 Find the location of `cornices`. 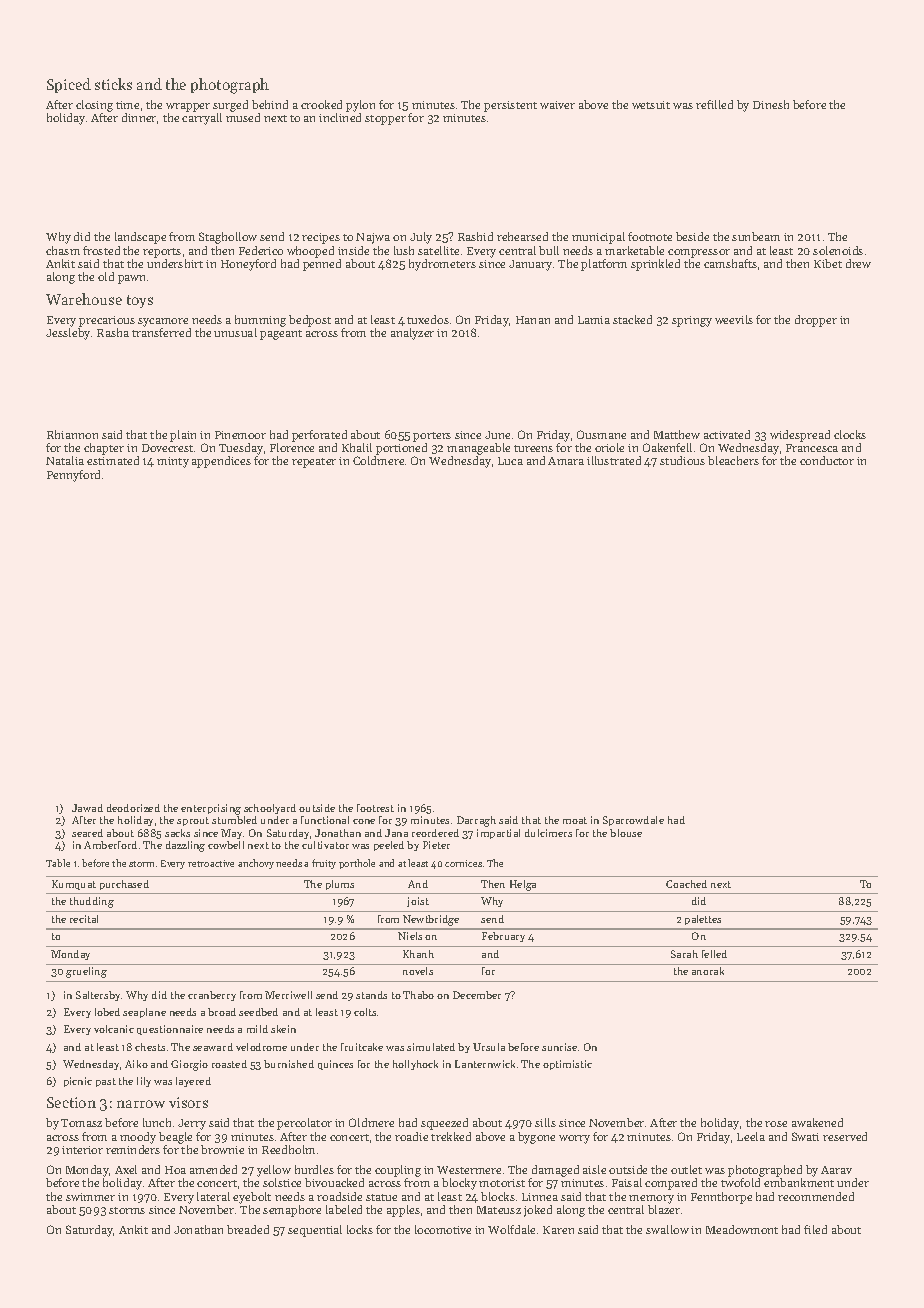

cornices is located at coordinates (463, 863).
